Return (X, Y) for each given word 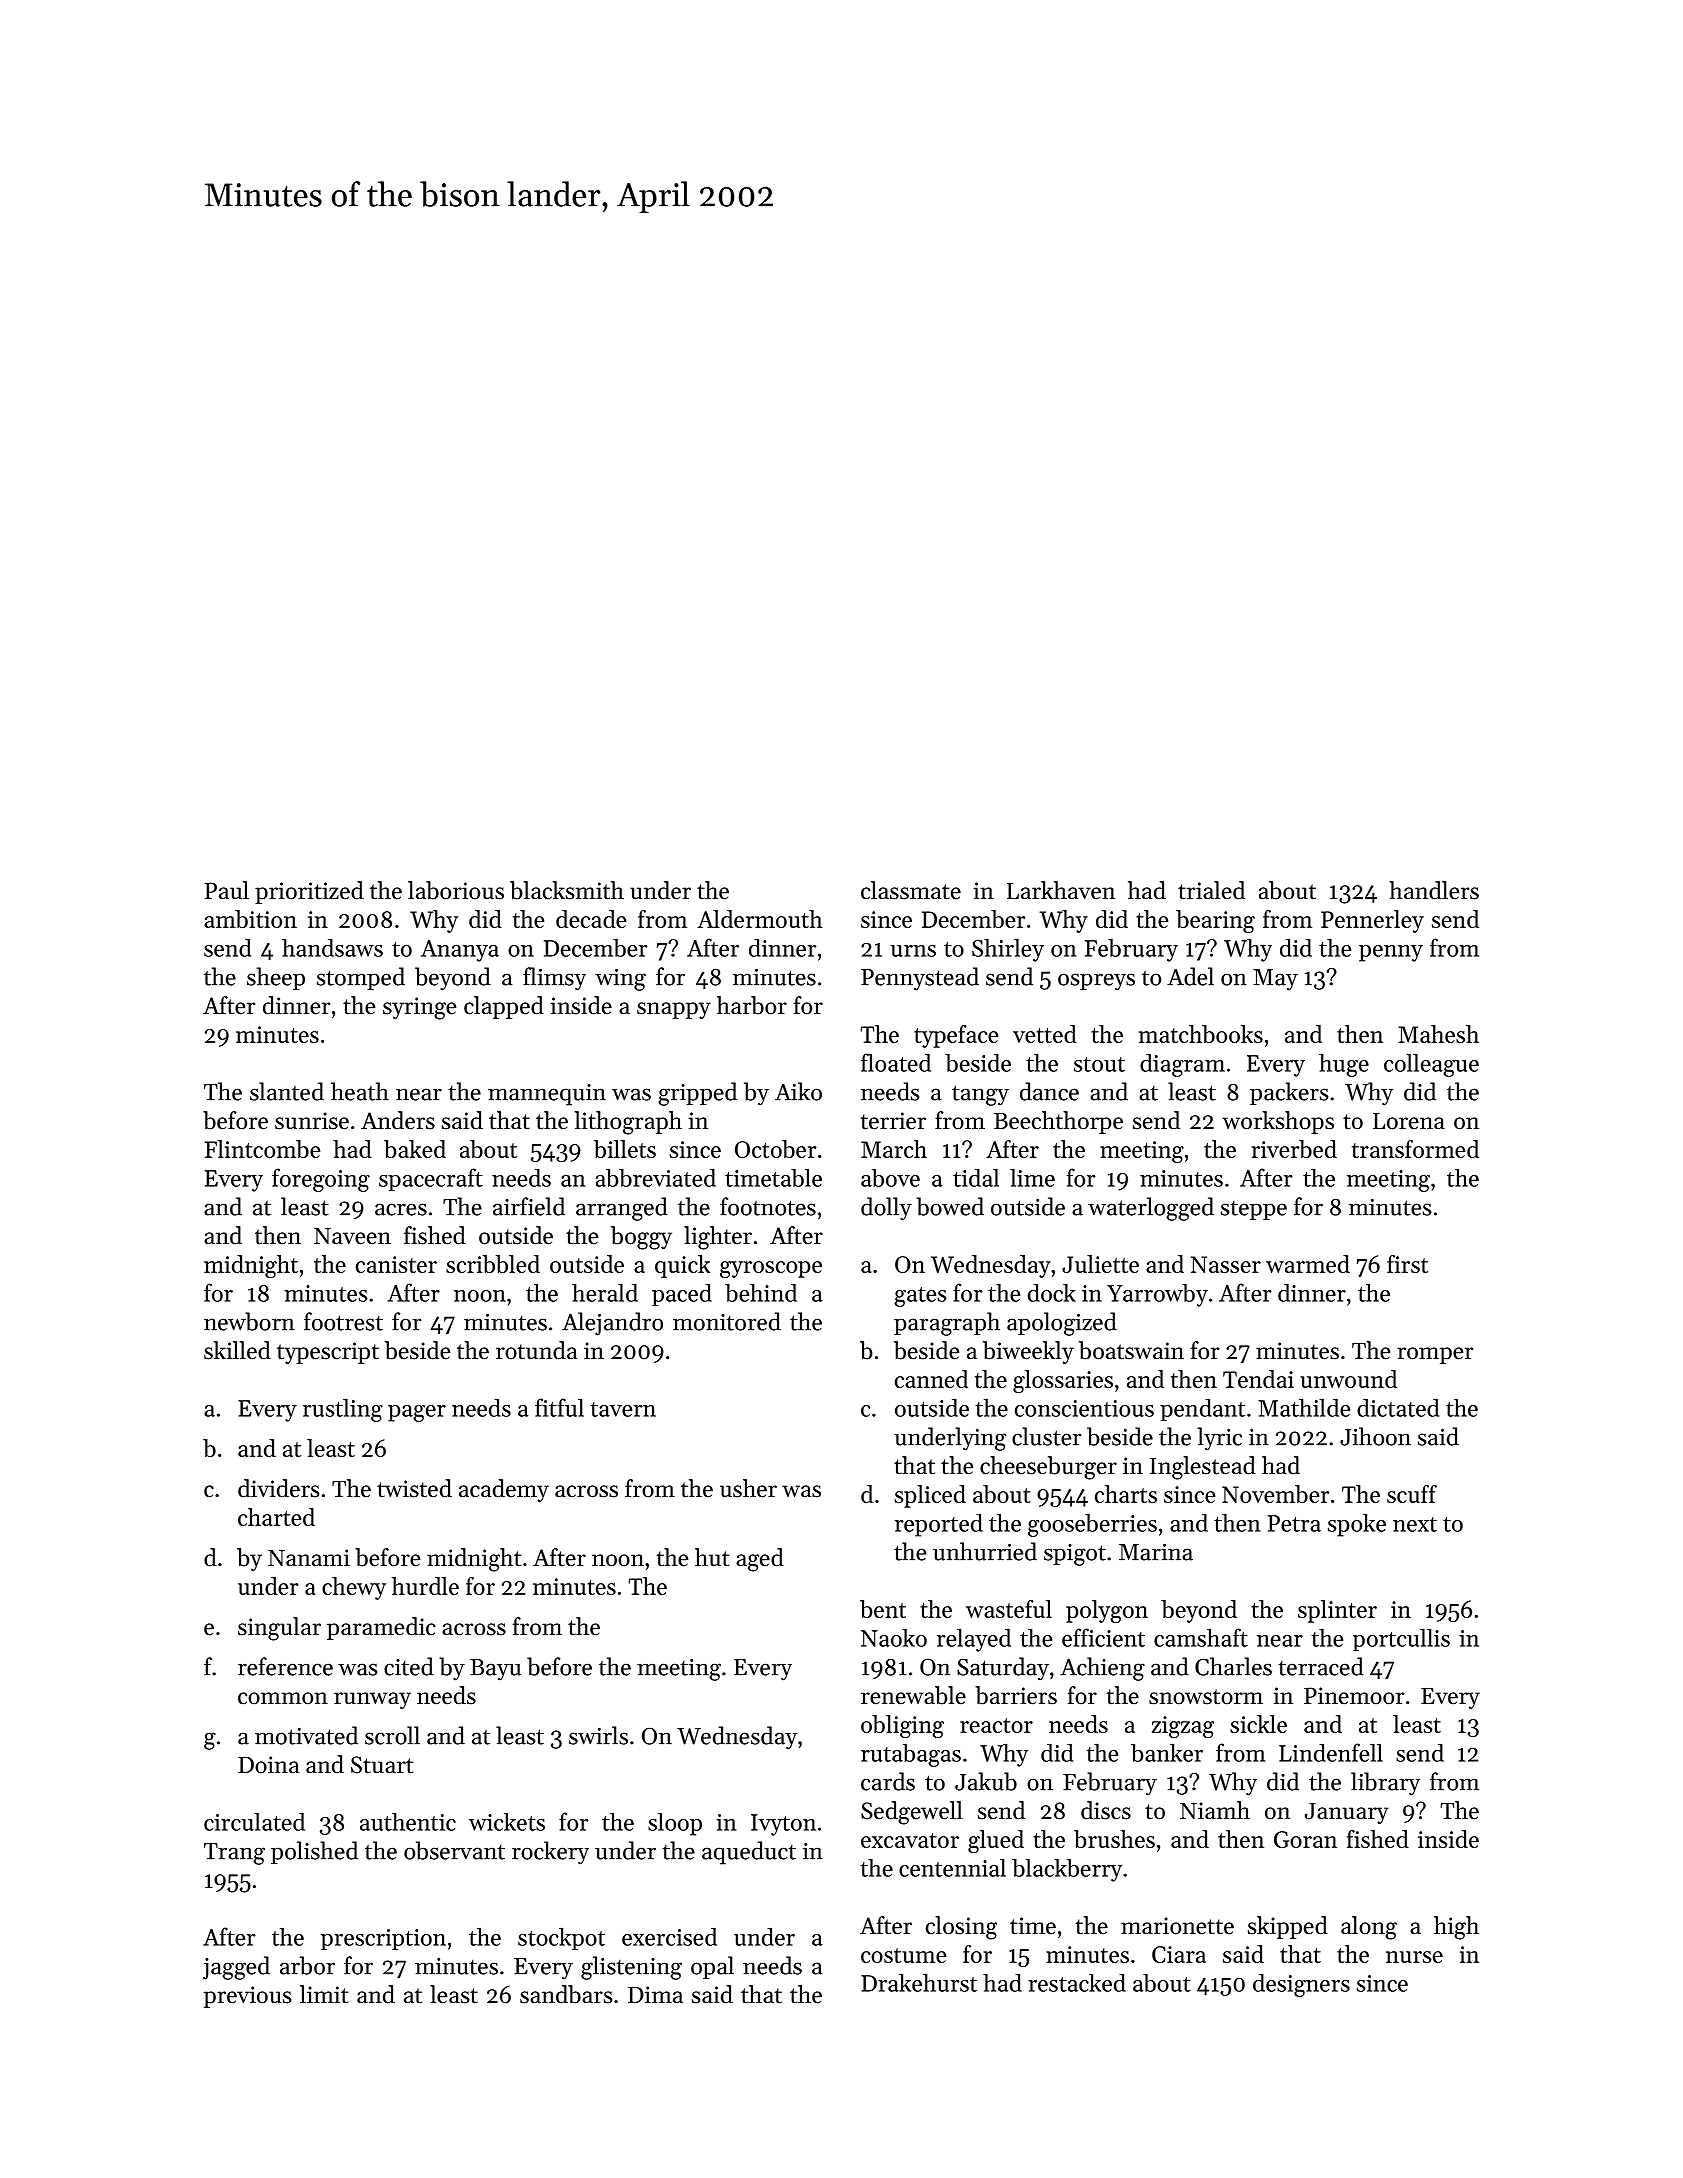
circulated (254, 1821)
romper (1435, 1355)
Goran (1305, 1839)
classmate (911, 890)
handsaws (332, 947)
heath (360, 1091)
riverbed (1294, 1149)
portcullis (1401, 1639)
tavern (623, 1409)
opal (712, 1967)
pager (417, 1413)
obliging (902, 1726)
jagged (236, 1968)
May (1275, 980)
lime (1032, 1177)
